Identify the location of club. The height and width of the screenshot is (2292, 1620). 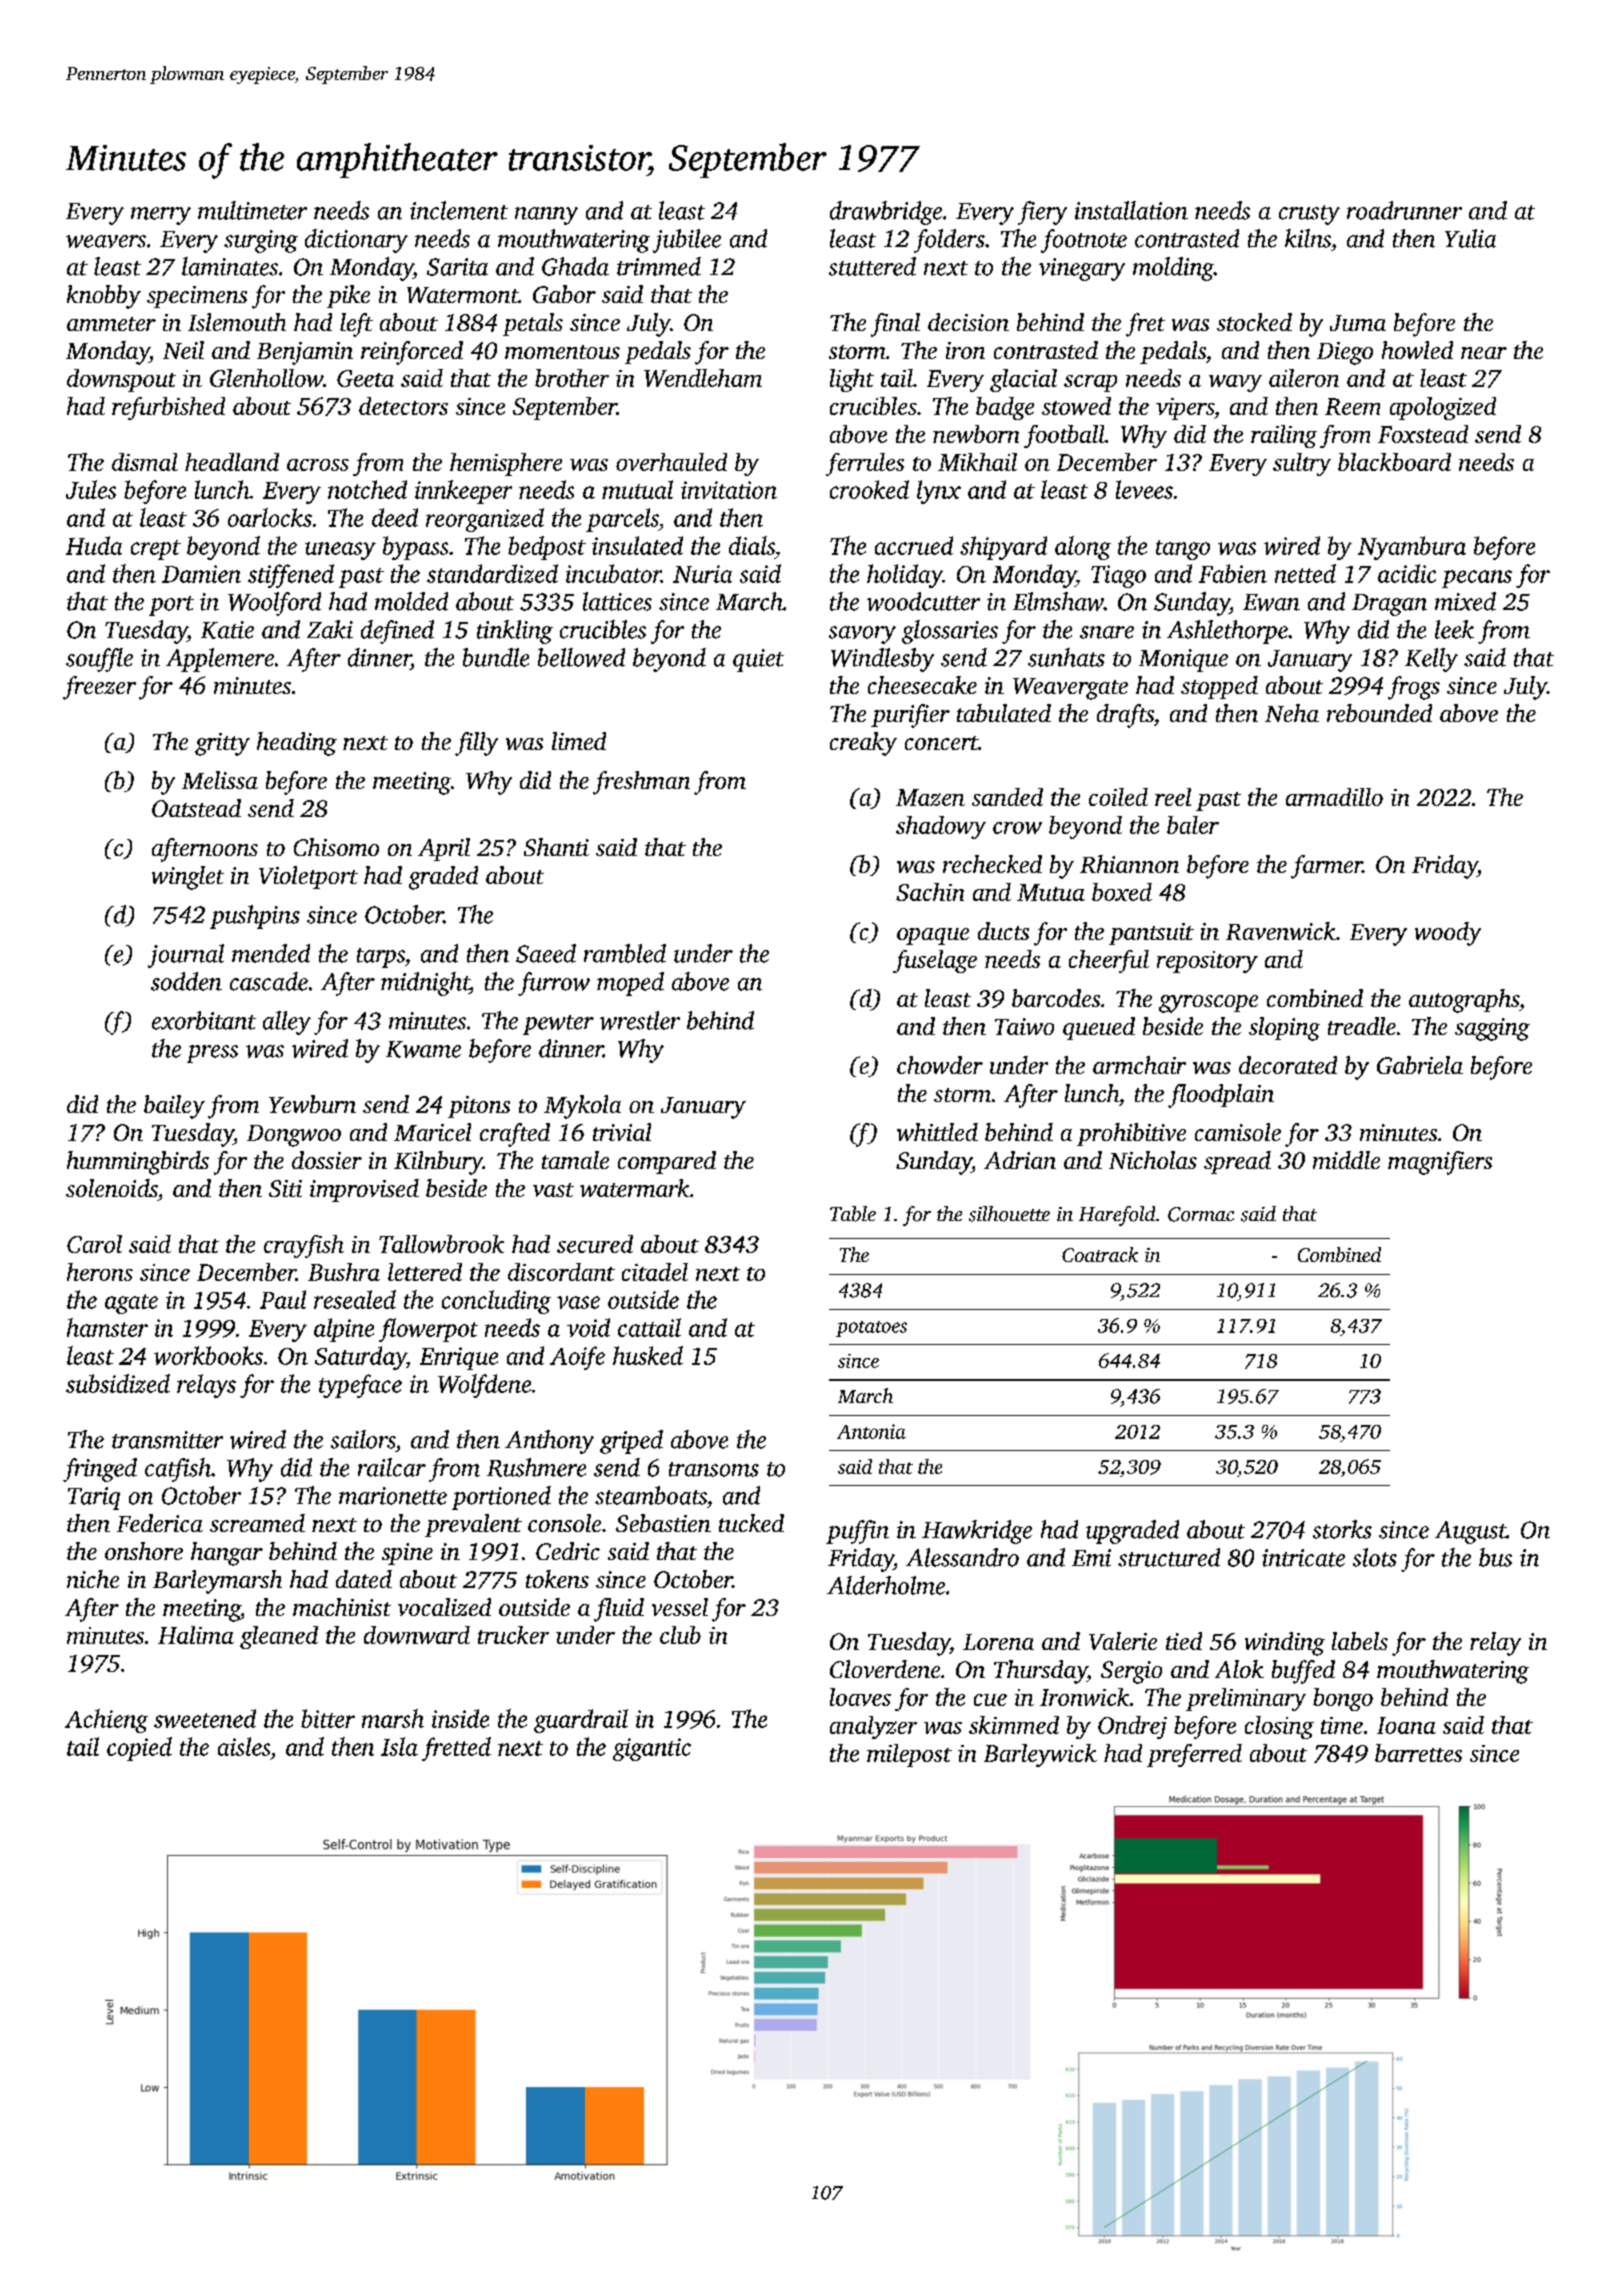
(680, 1635).
